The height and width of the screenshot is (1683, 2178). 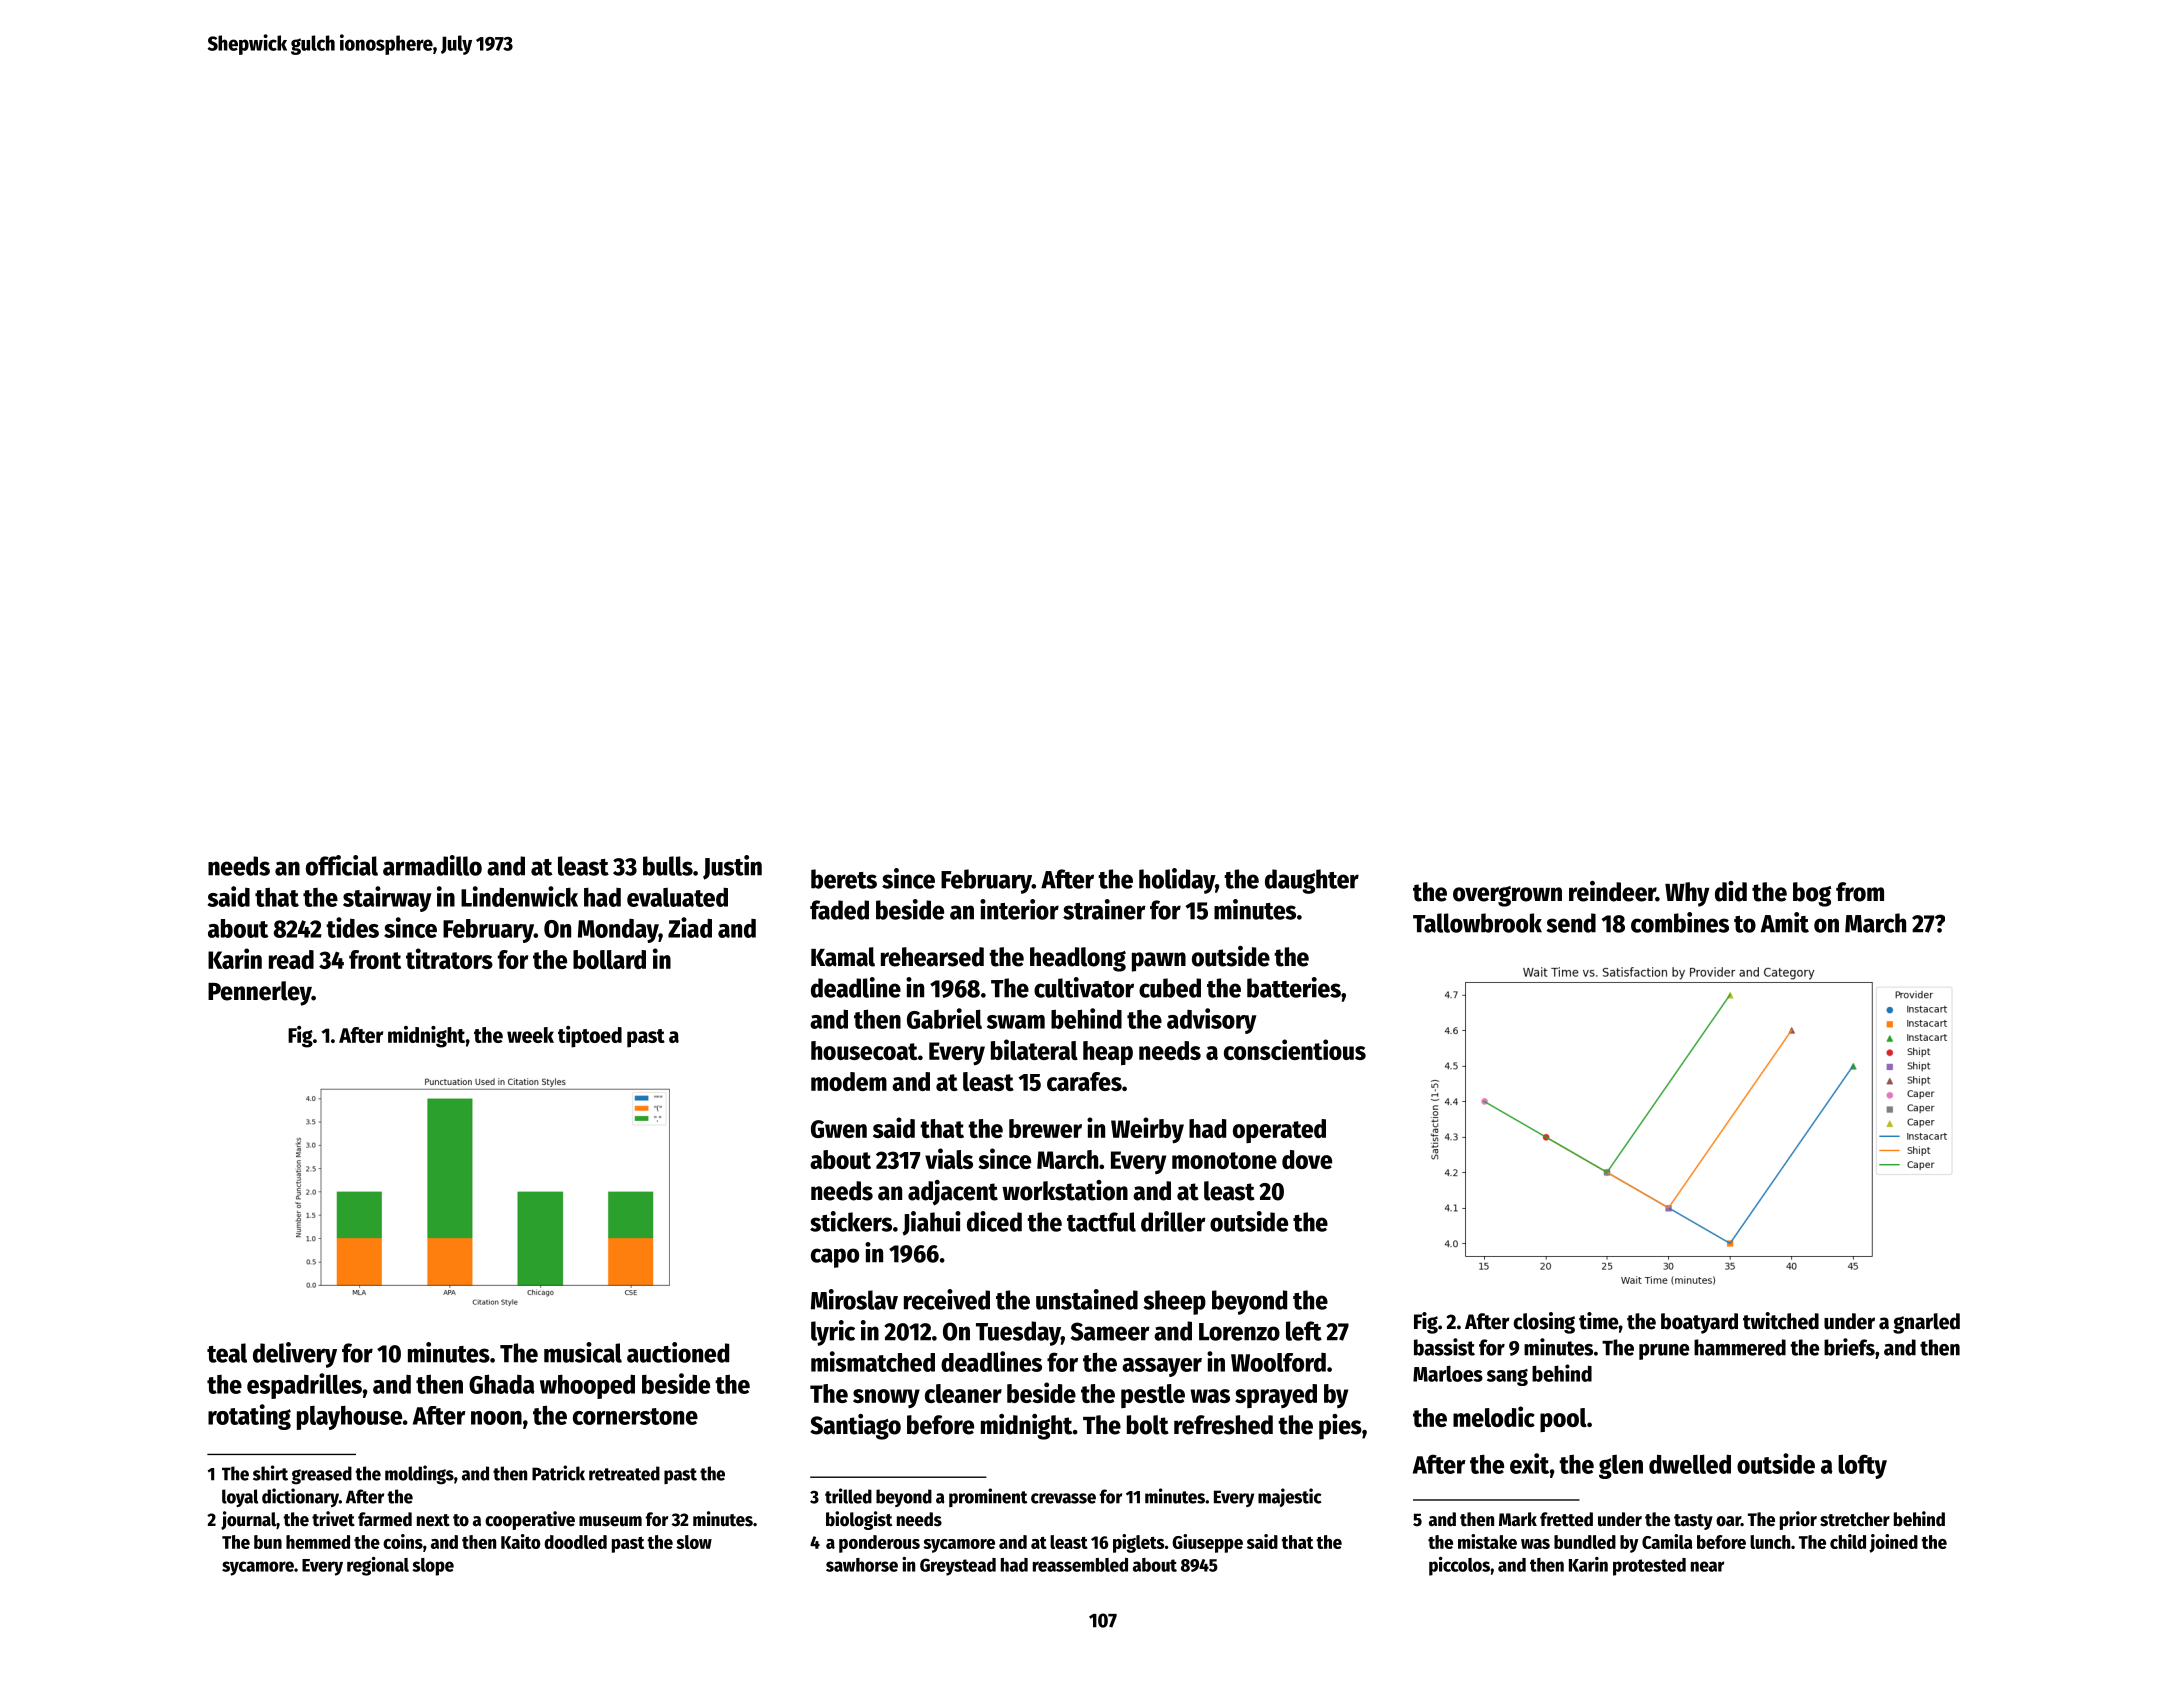 I want to click on carafes, so click(x=1084, y=1081).
